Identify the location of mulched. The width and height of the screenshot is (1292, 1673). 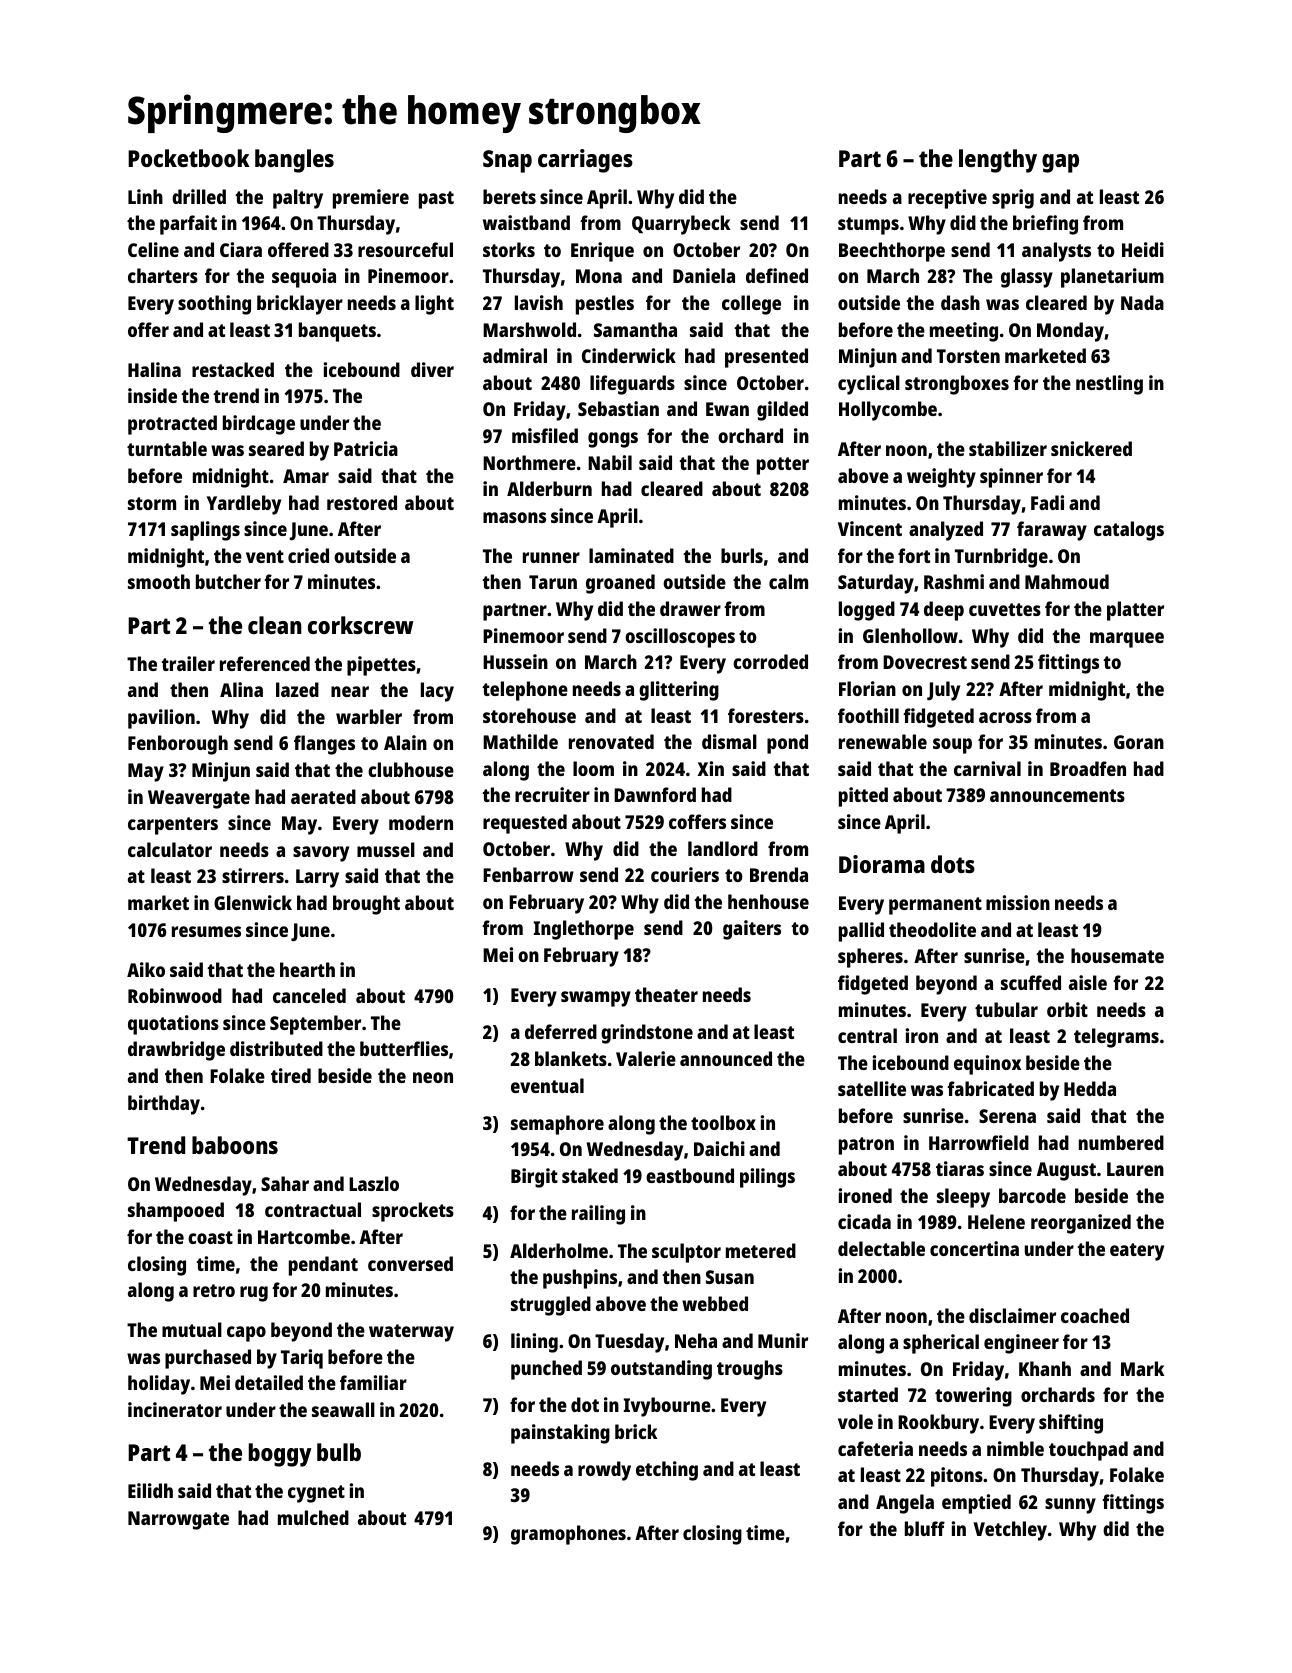
(313, 1517).
